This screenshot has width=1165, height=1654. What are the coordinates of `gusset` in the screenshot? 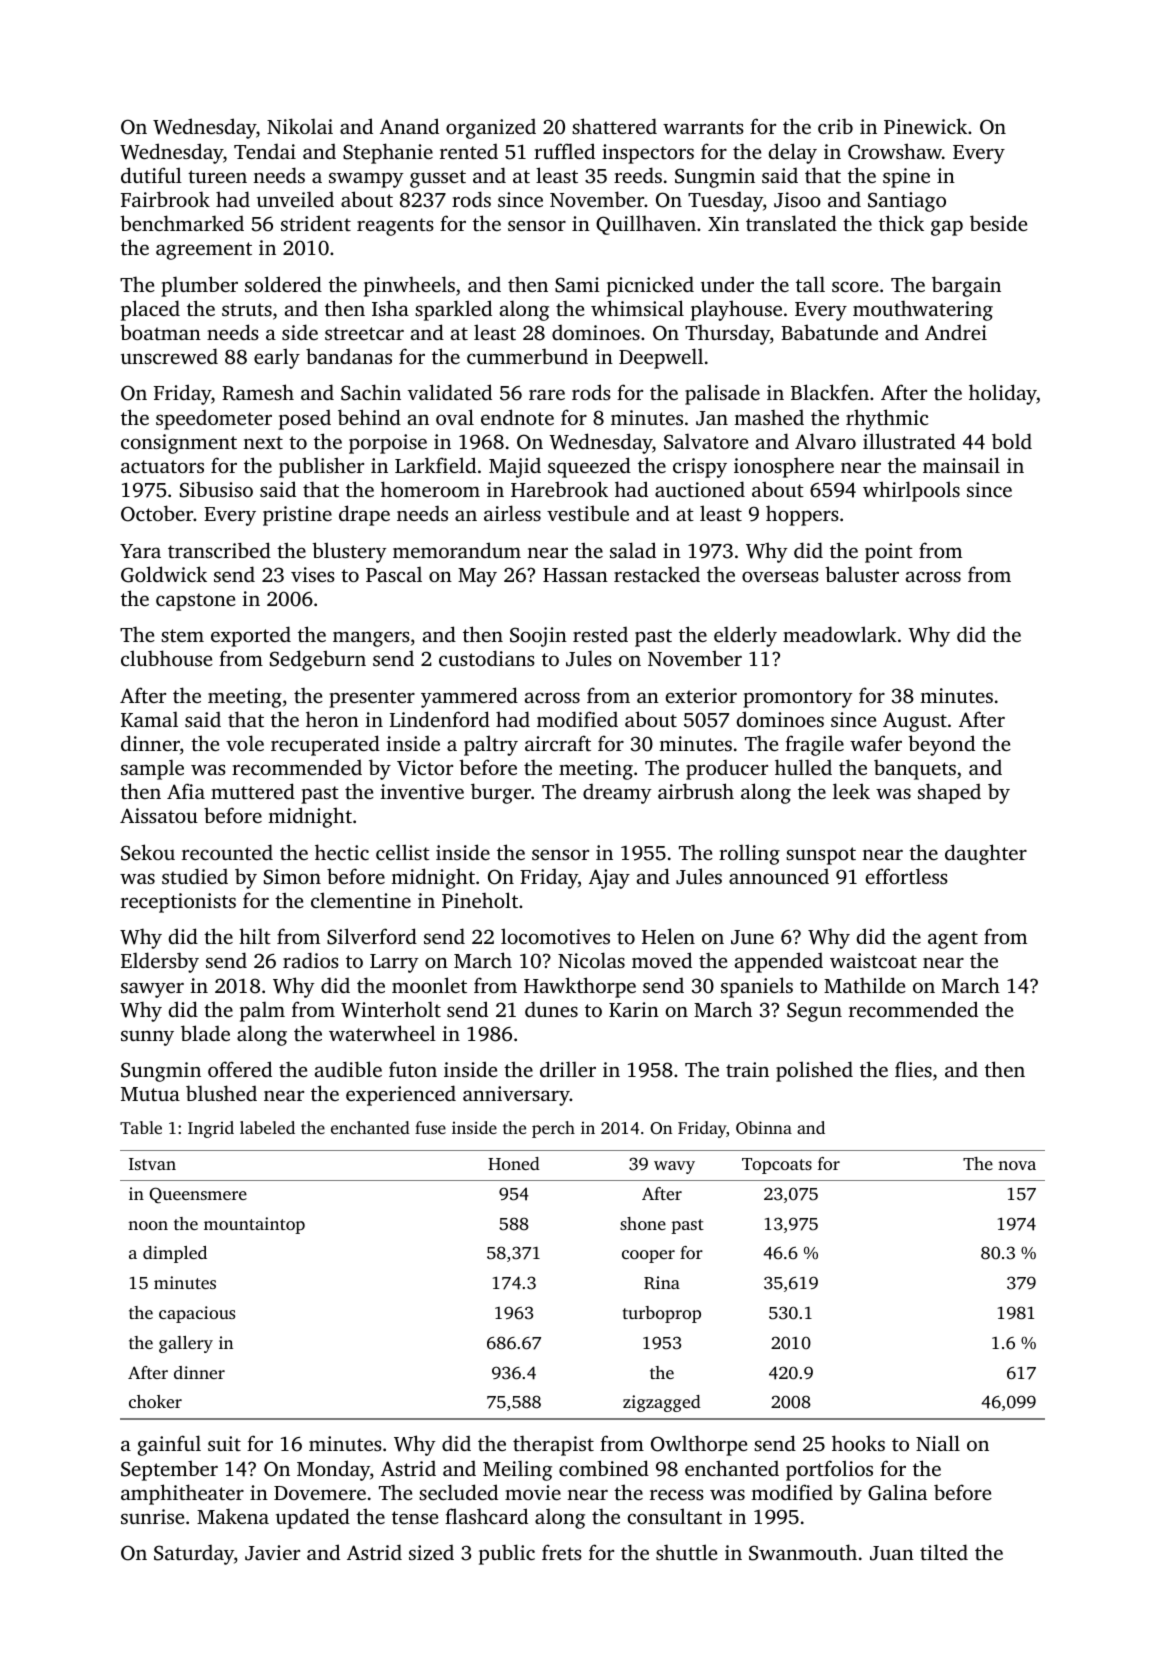 It's located at (438, 179).
